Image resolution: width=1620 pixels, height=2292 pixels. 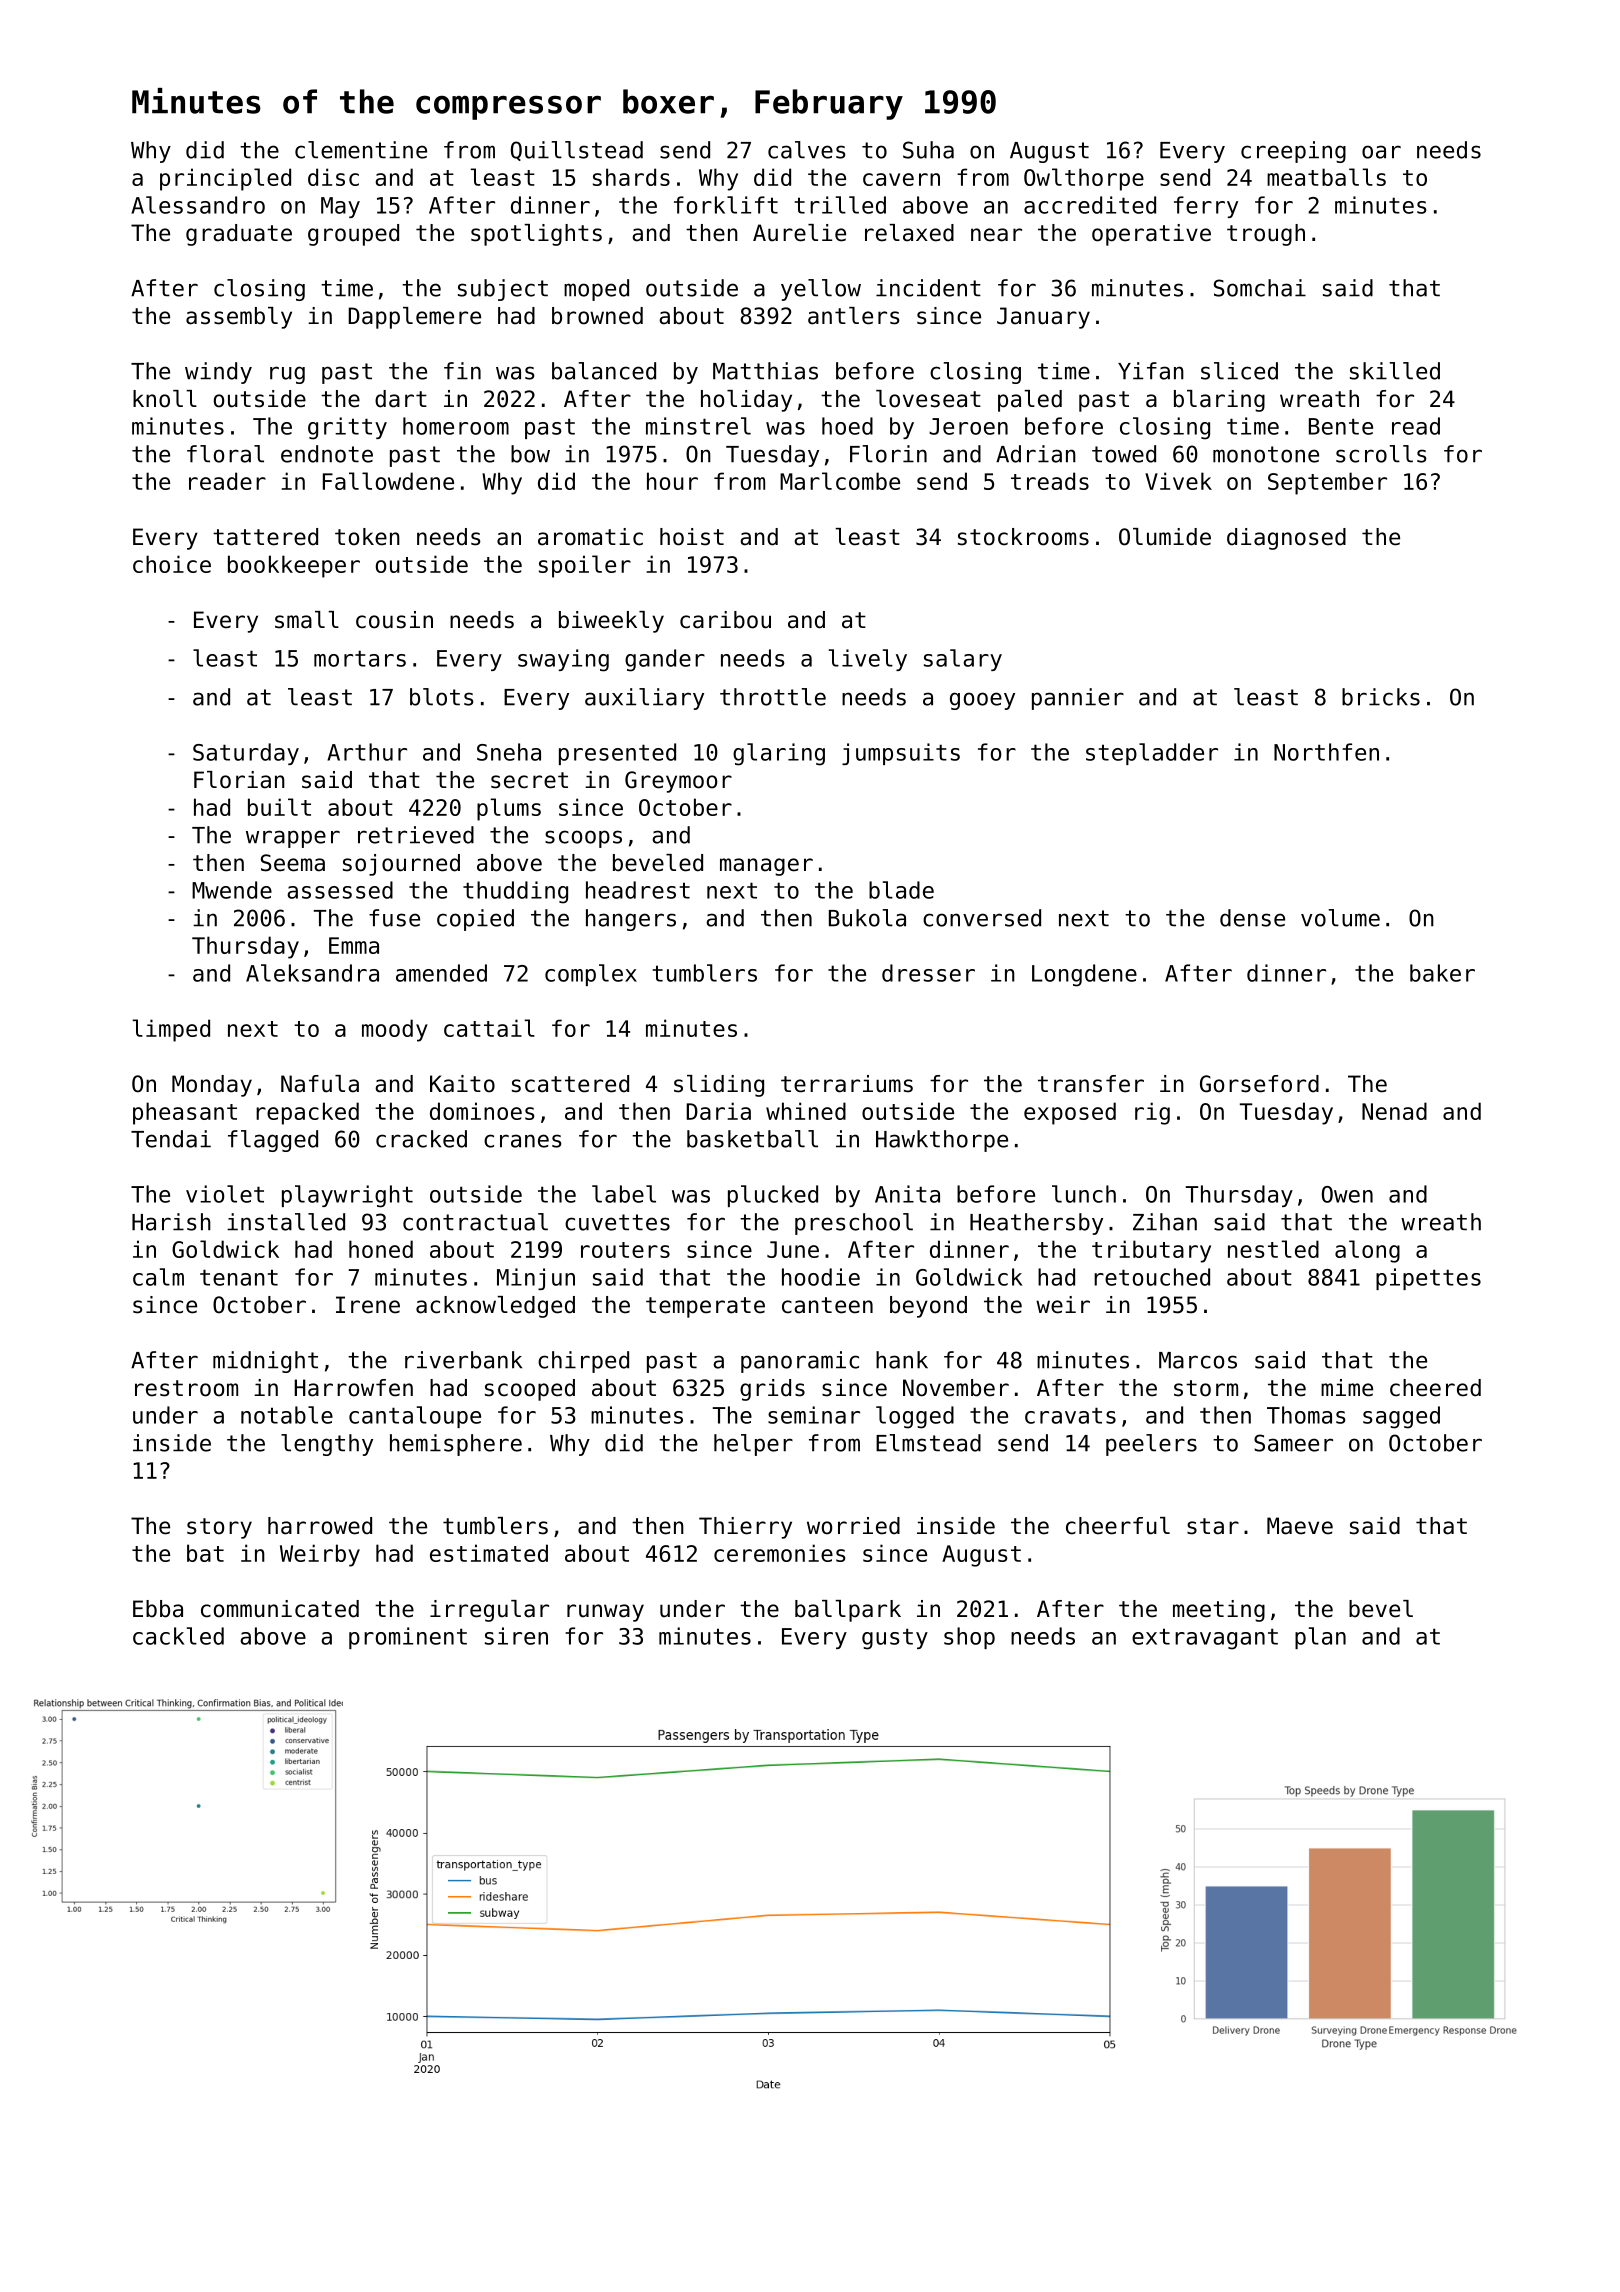 I want to click on Suha, so click(x=928, y=150).
